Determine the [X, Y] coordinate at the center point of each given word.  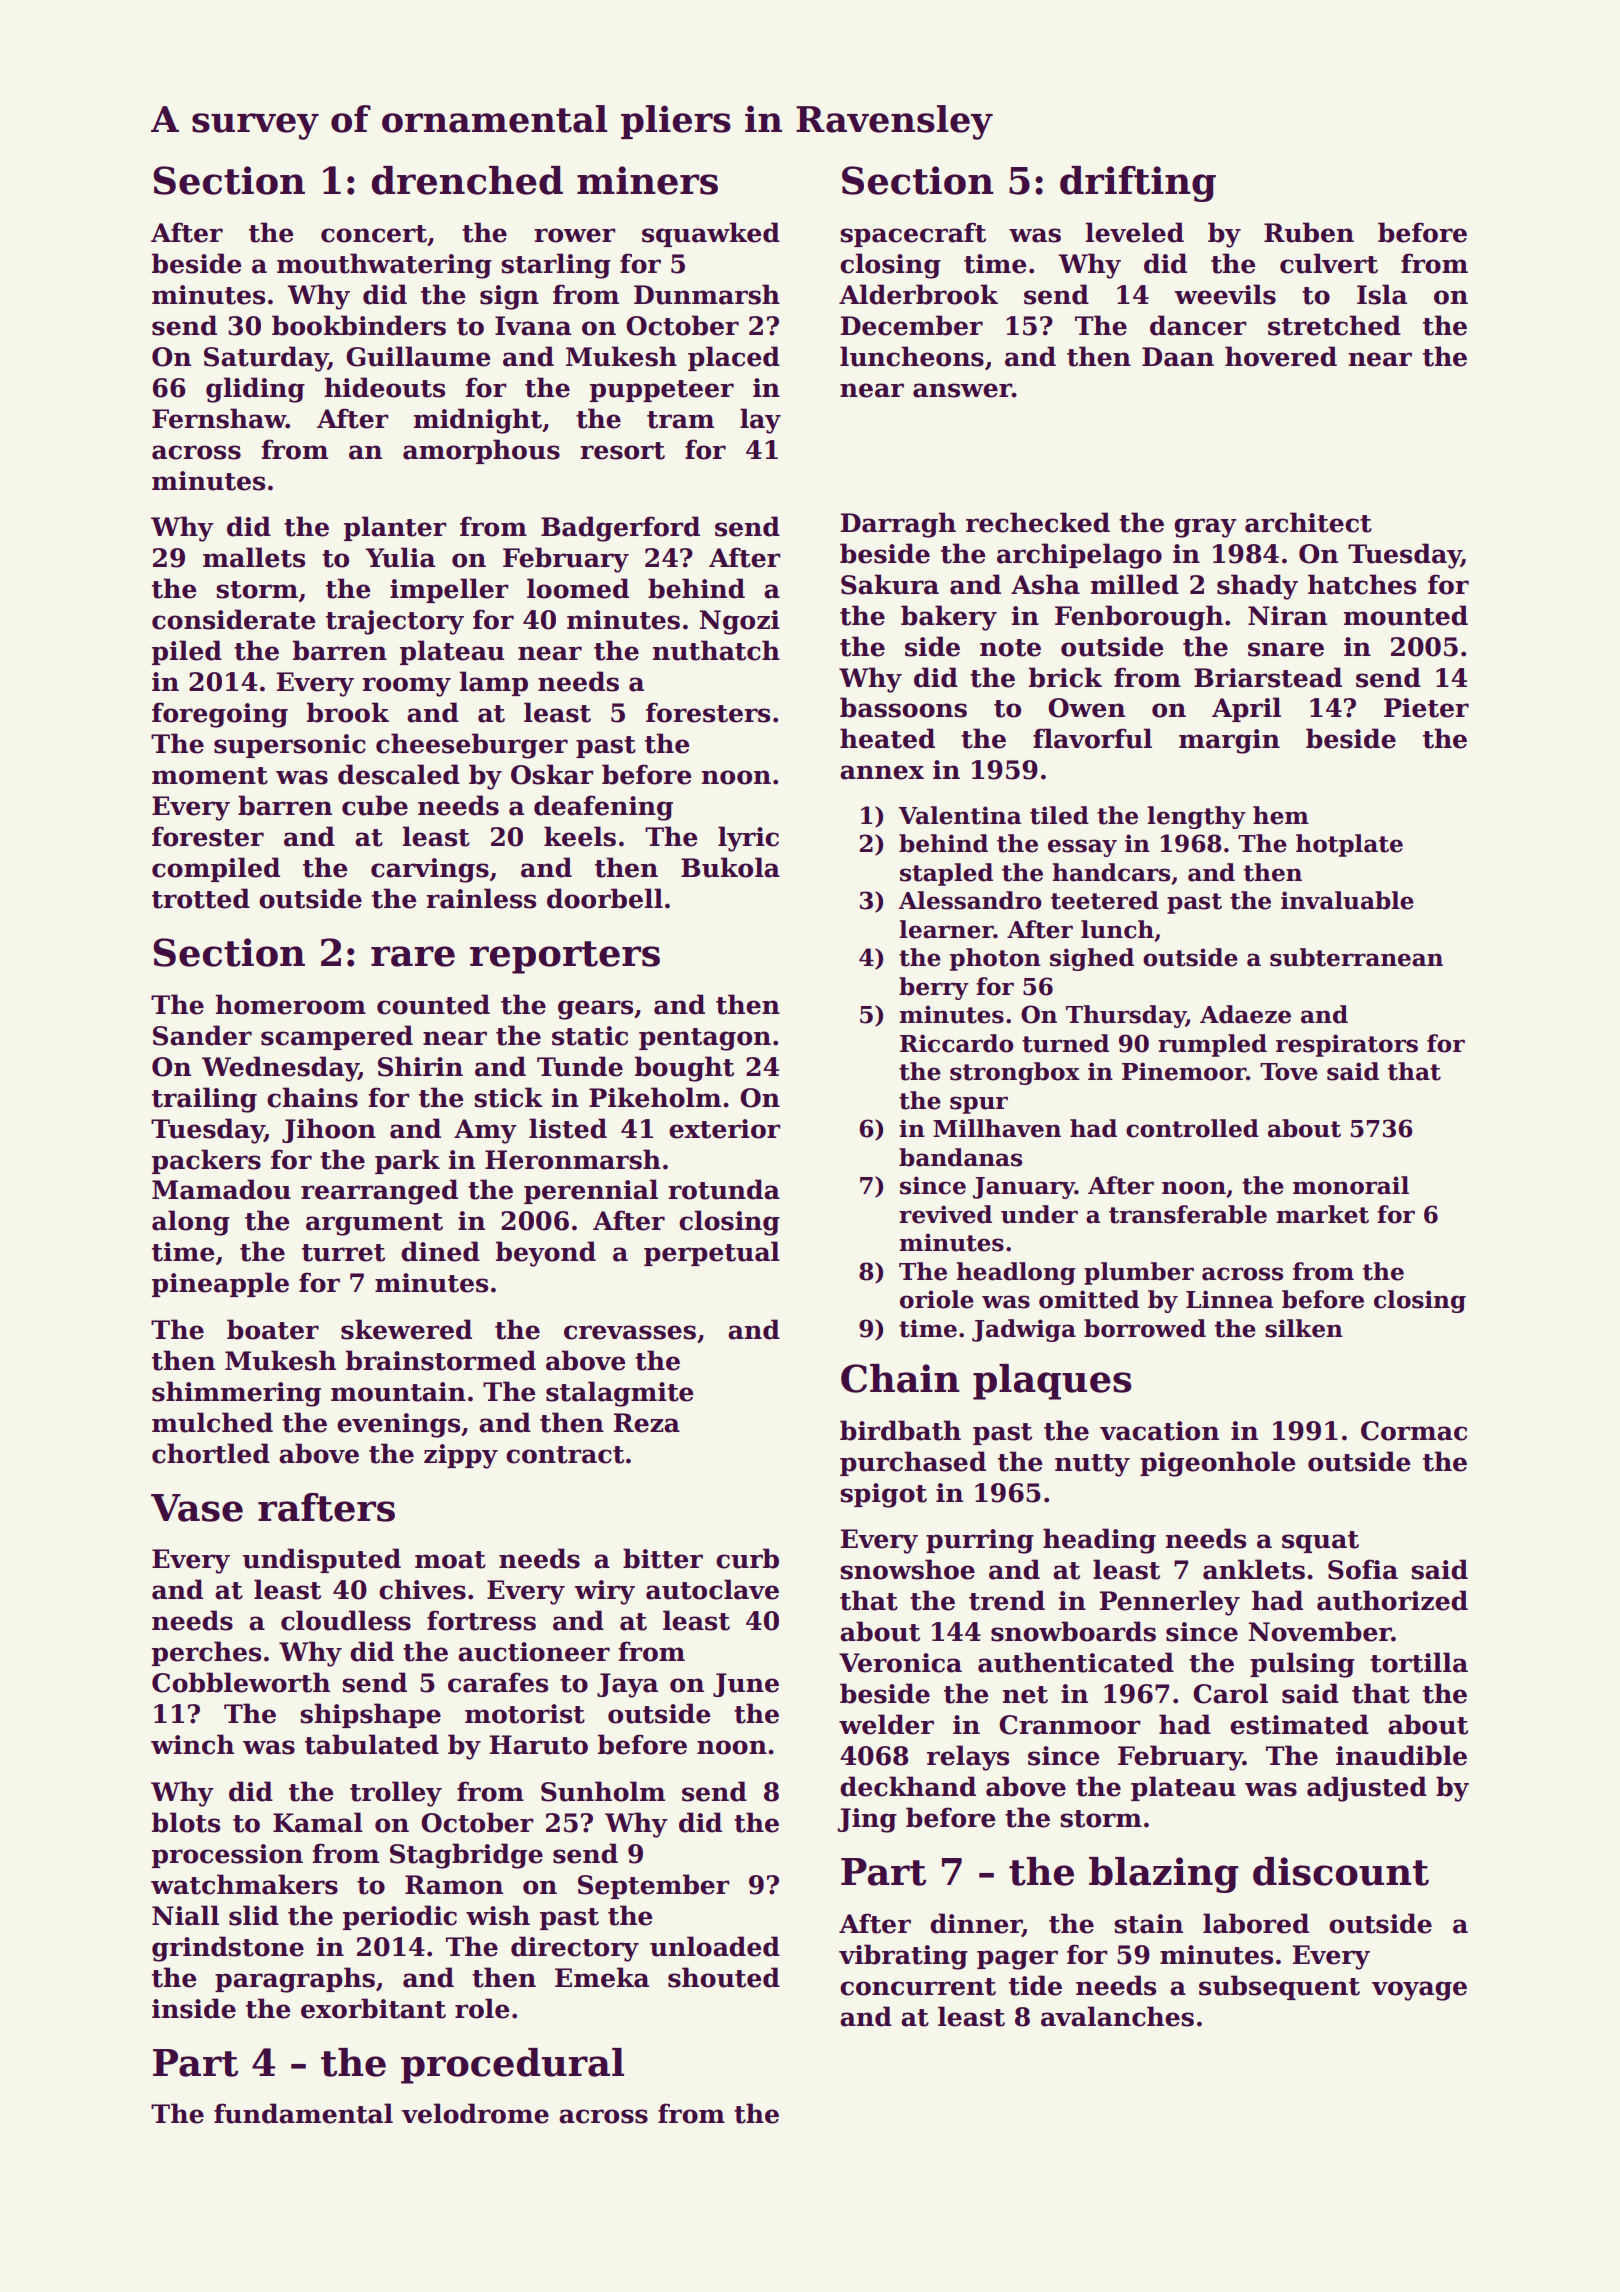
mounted [1406, 615]
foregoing [220, 715]
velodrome [475, 2113]
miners [647, 180]
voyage [1419, 1991]
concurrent [918, 1987]
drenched [467, 180]
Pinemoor [1184, 1071]
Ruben [1309, 232]
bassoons [903, 707]
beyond [546, 1254]
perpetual [712, 1253]
